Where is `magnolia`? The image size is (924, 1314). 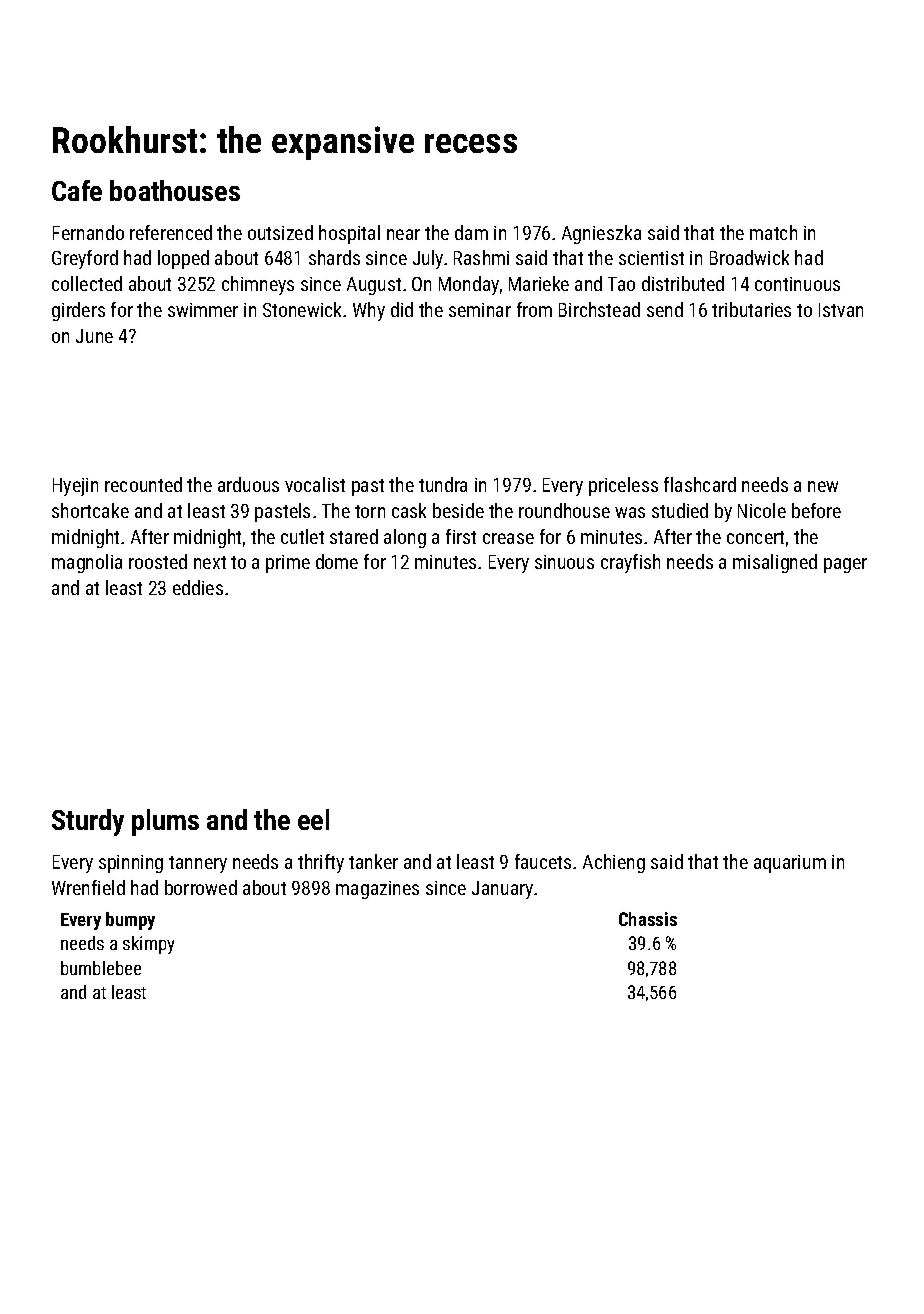 magnolia is located at coordinates (87, 563).
